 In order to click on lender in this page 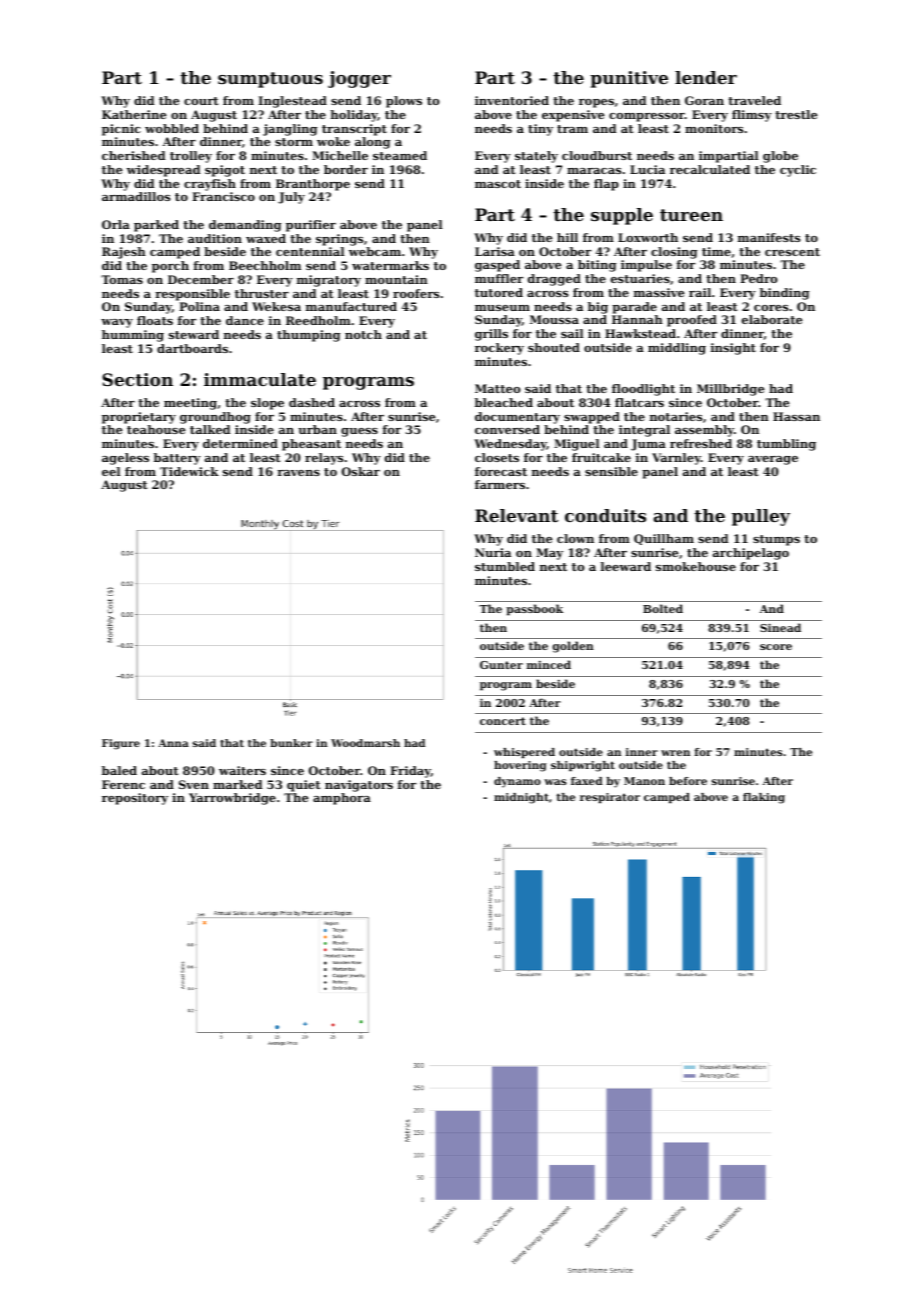, I will do `click(706, 77)`.
